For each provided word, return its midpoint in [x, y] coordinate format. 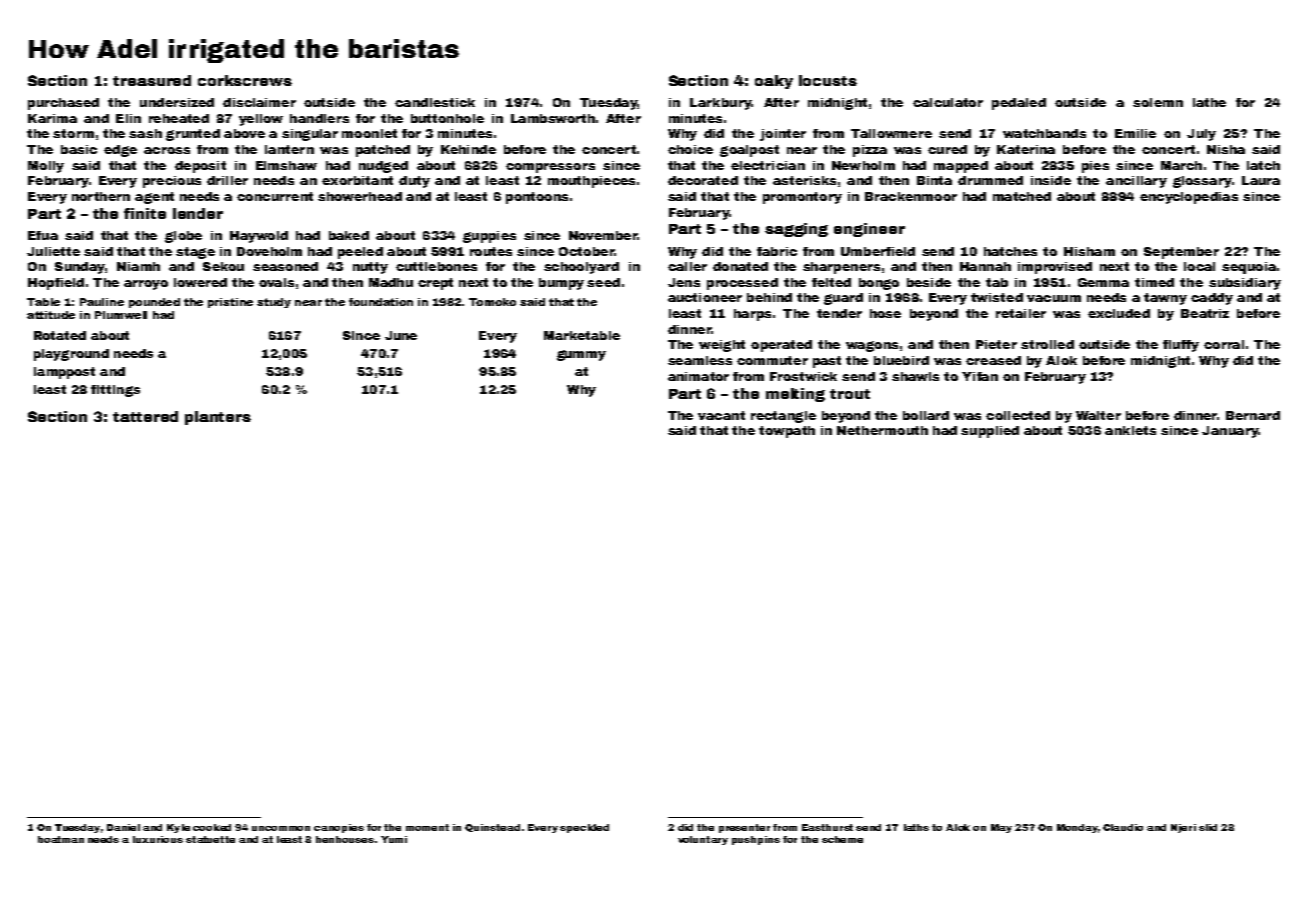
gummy [581, 355]
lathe [1209, 102]
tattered [145, 416]
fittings [115, 391]
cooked [212, 827]
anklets [1130, 430]
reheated [179, 118]
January [1230, 432]
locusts [828, 80]
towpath [787, 432]
